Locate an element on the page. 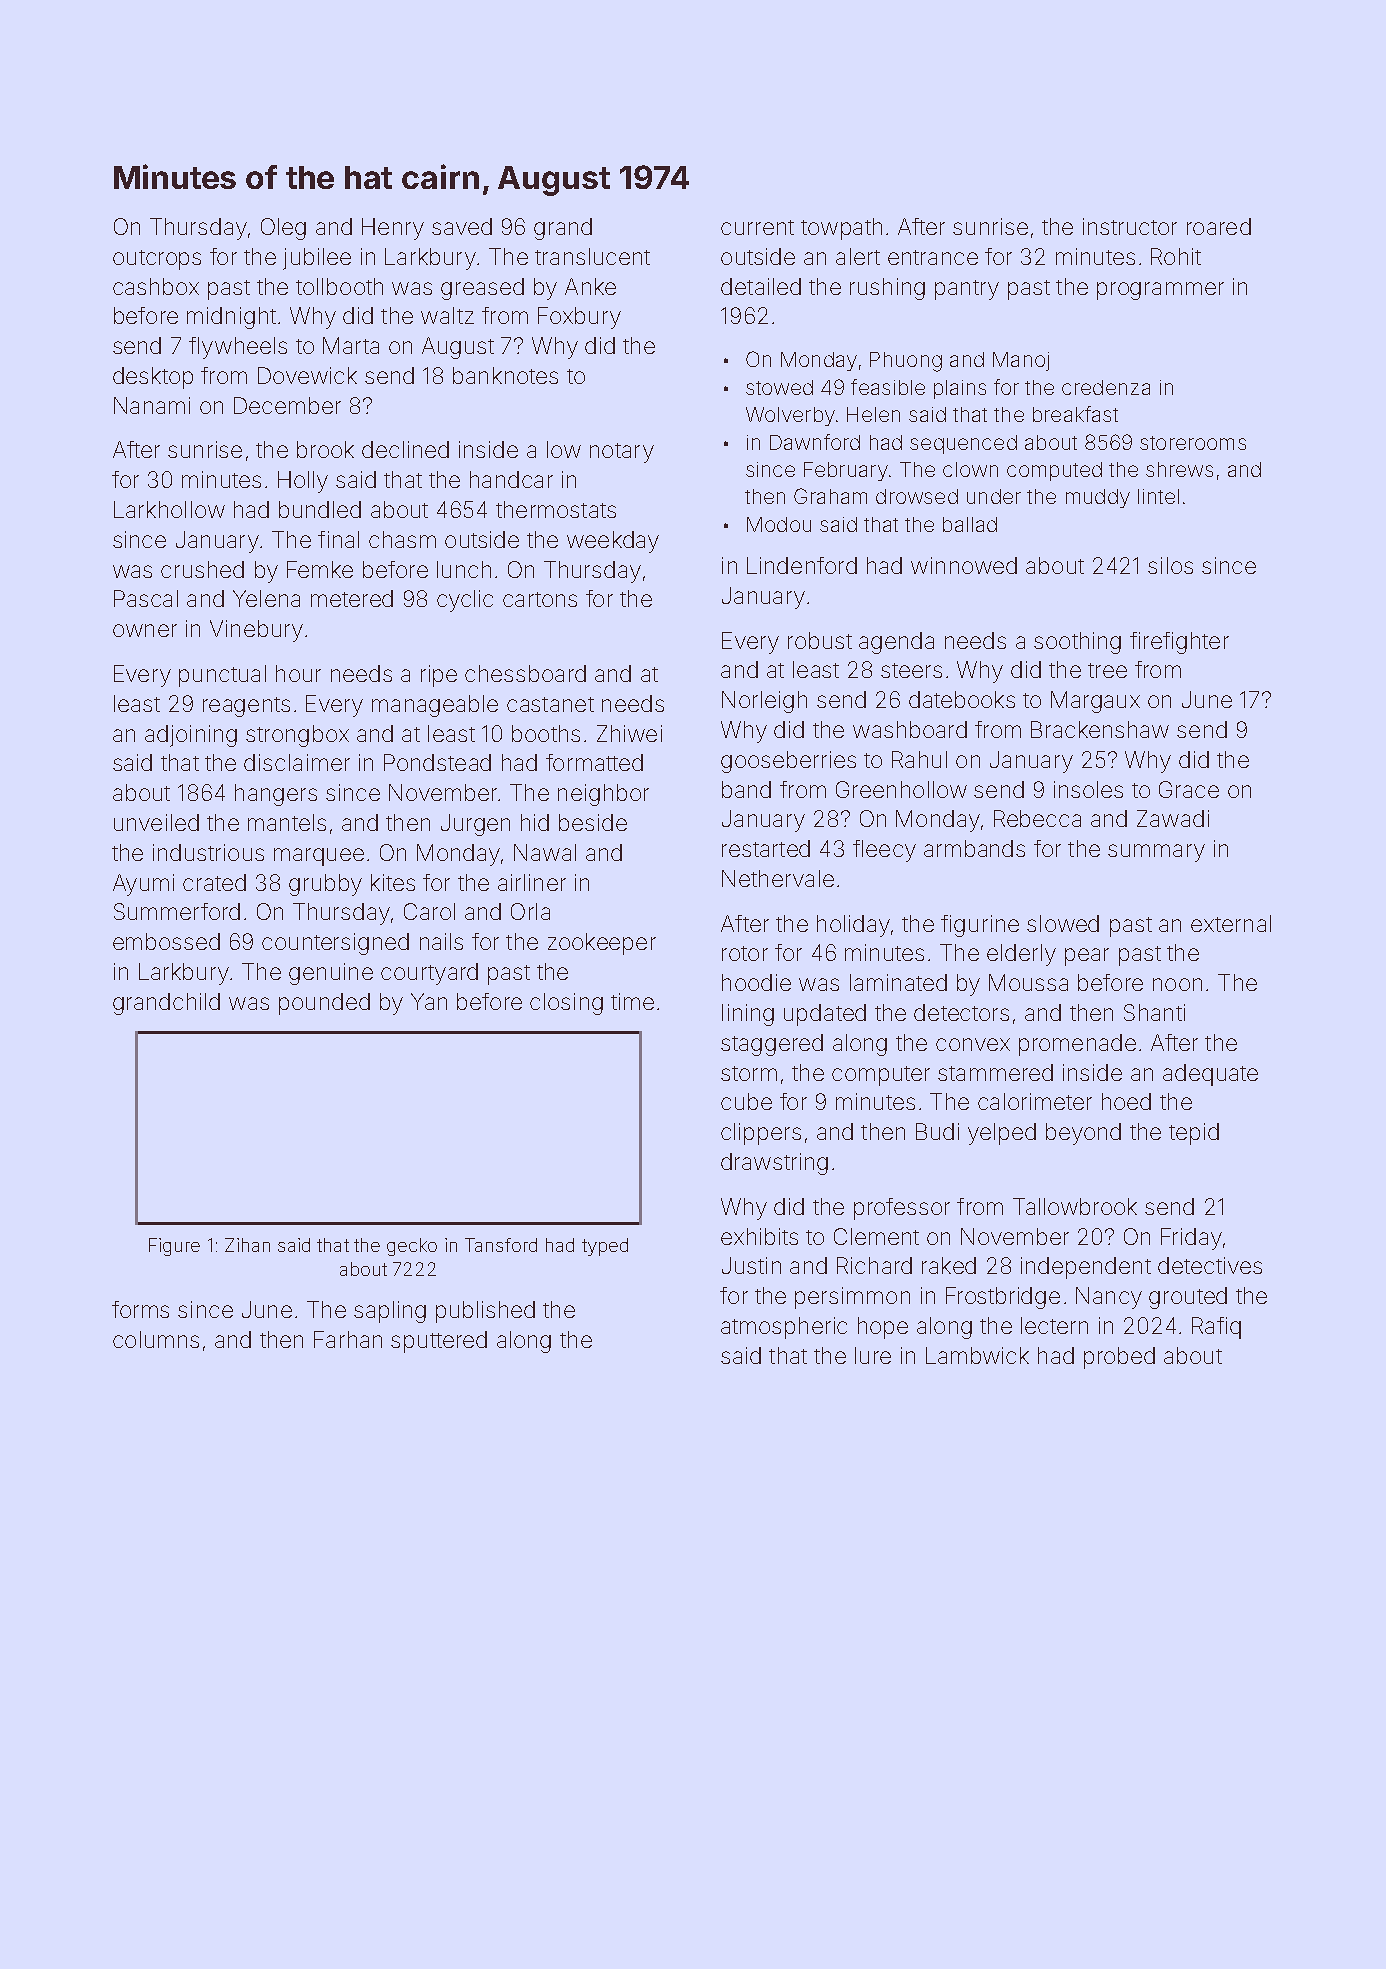 The height and width of the image is (1969, 1386). shrews is located at coordinates (1179, 469).
